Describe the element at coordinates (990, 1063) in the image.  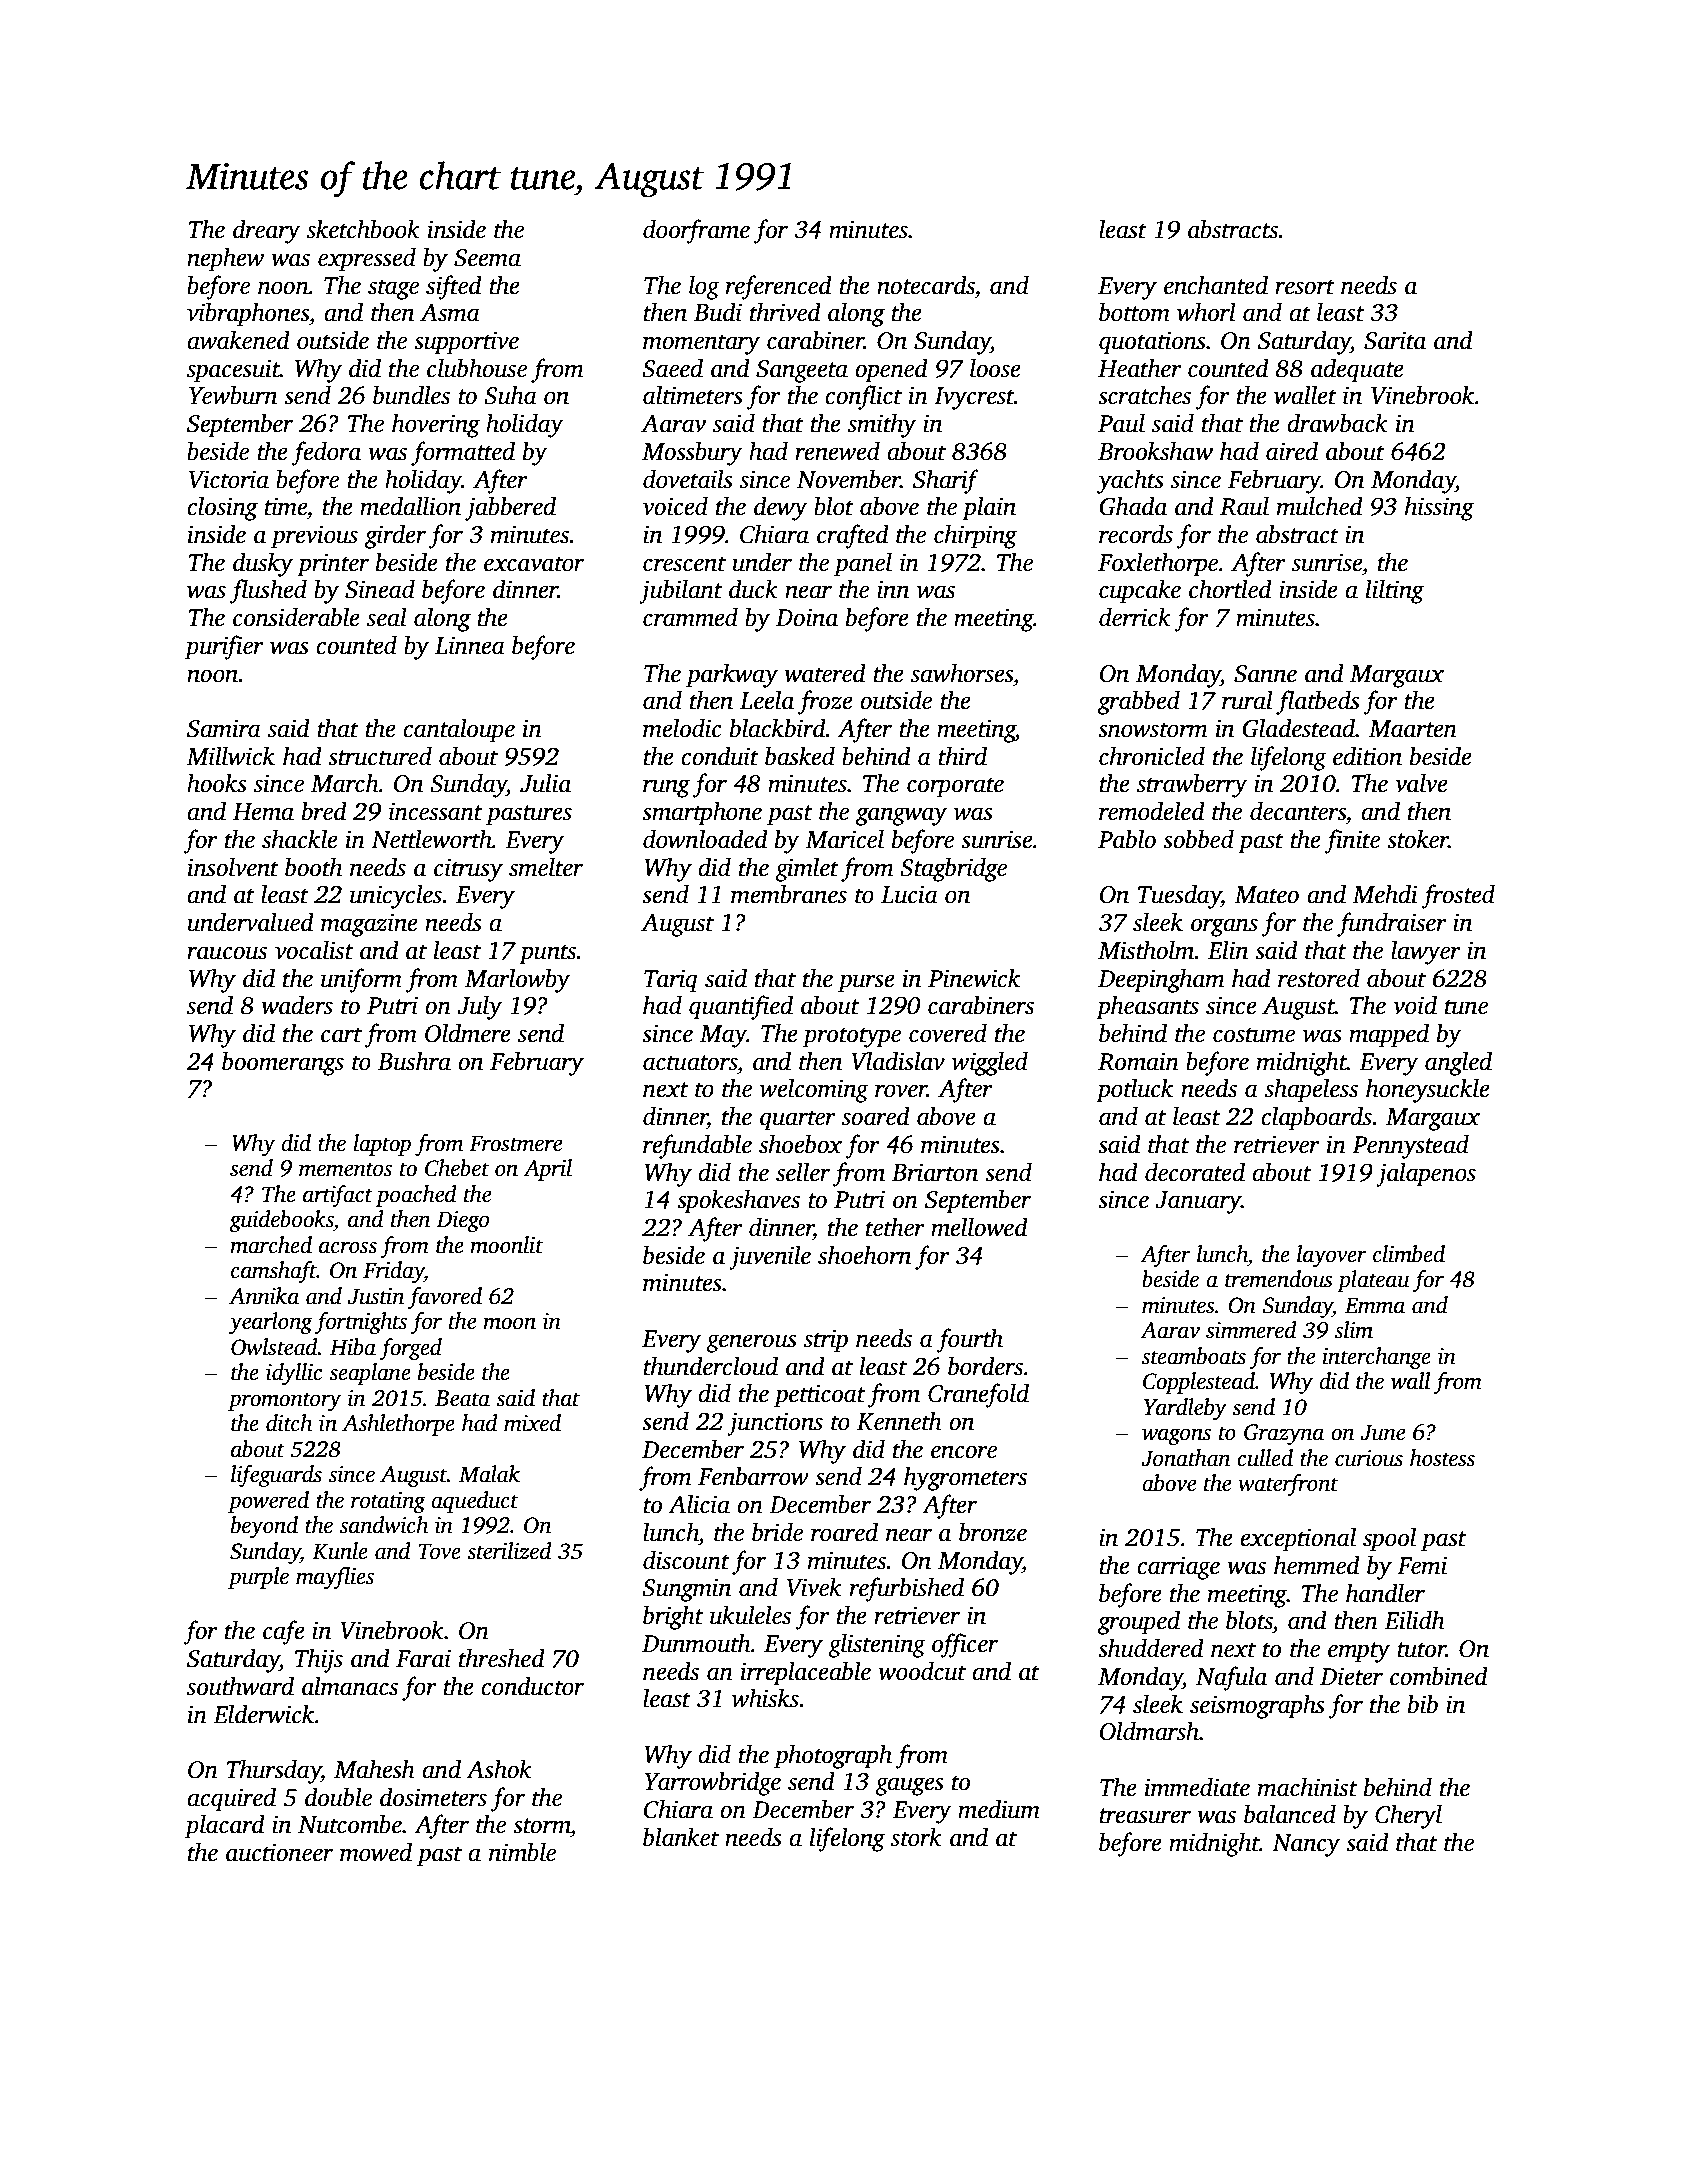
I see `wiggled` at that location.
